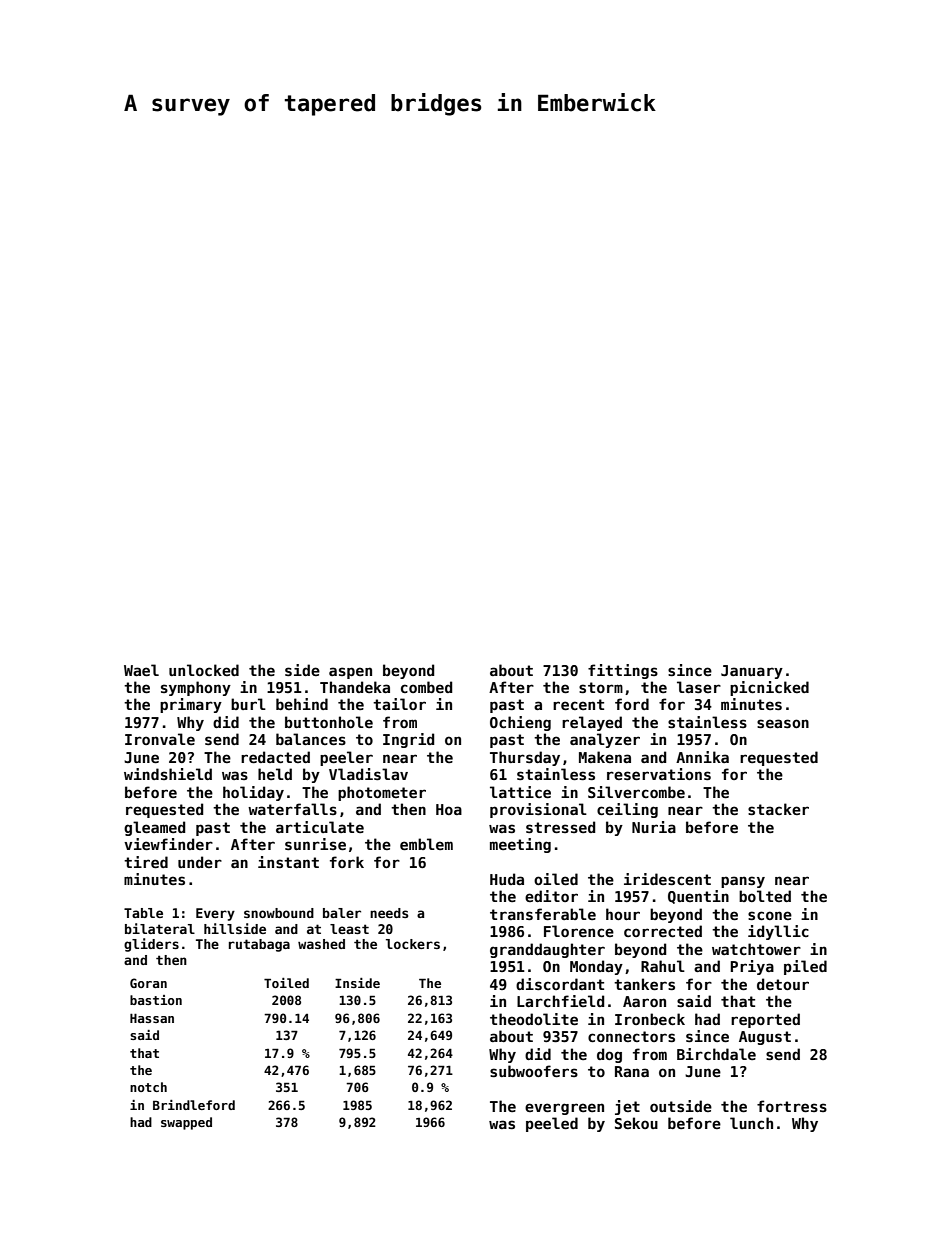 This screenshot has width=952, height=1233. Describe the element at coordinates (507, 879) in the screenshot. I see `Huda` at that location.
